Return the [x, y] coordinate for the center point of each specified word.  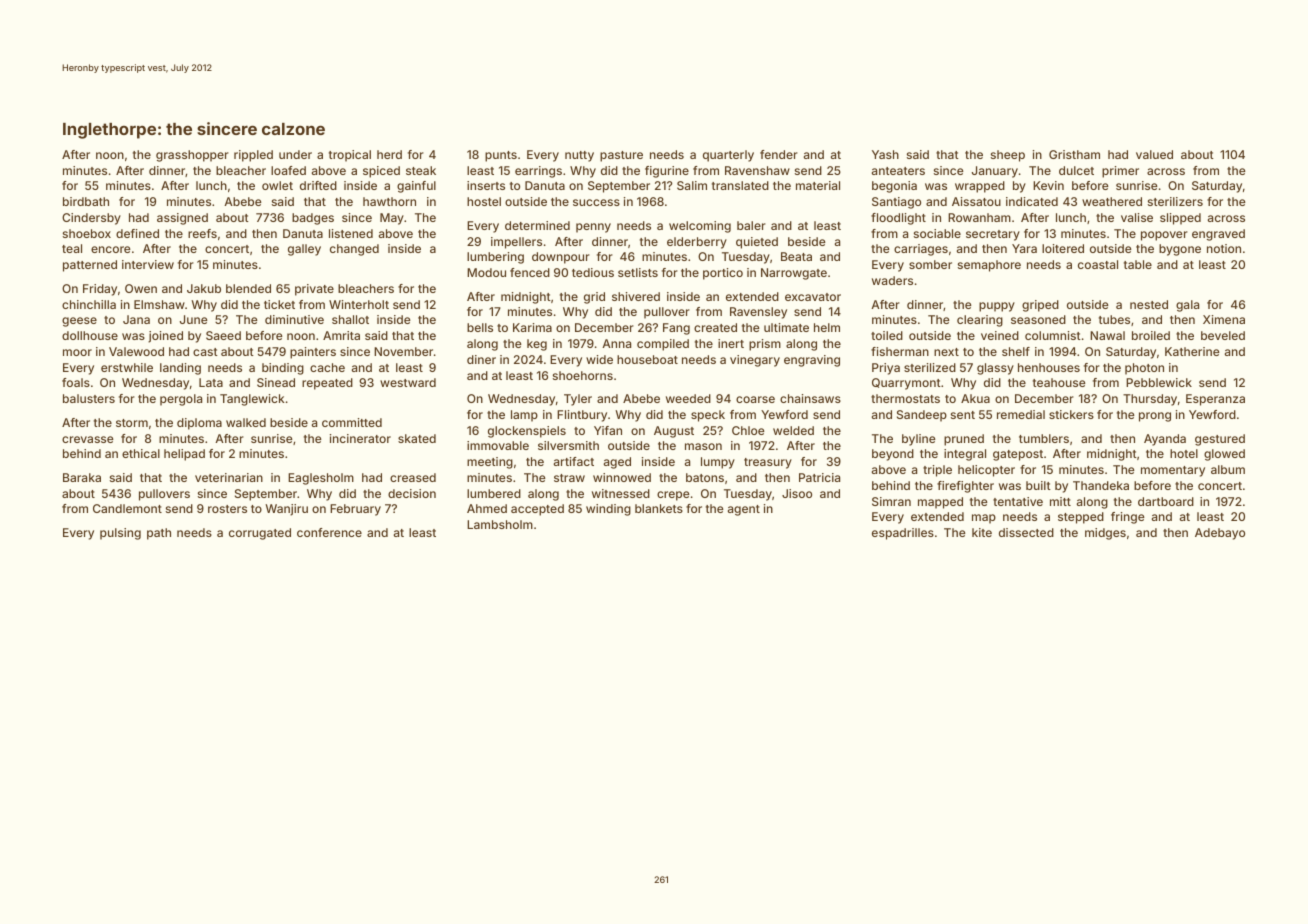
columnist [1053, 335]
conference [329, 532]
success [596, 202]
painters [313, 353]
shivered [636, 296]
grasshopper [192, 156]
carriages [921, 250]
